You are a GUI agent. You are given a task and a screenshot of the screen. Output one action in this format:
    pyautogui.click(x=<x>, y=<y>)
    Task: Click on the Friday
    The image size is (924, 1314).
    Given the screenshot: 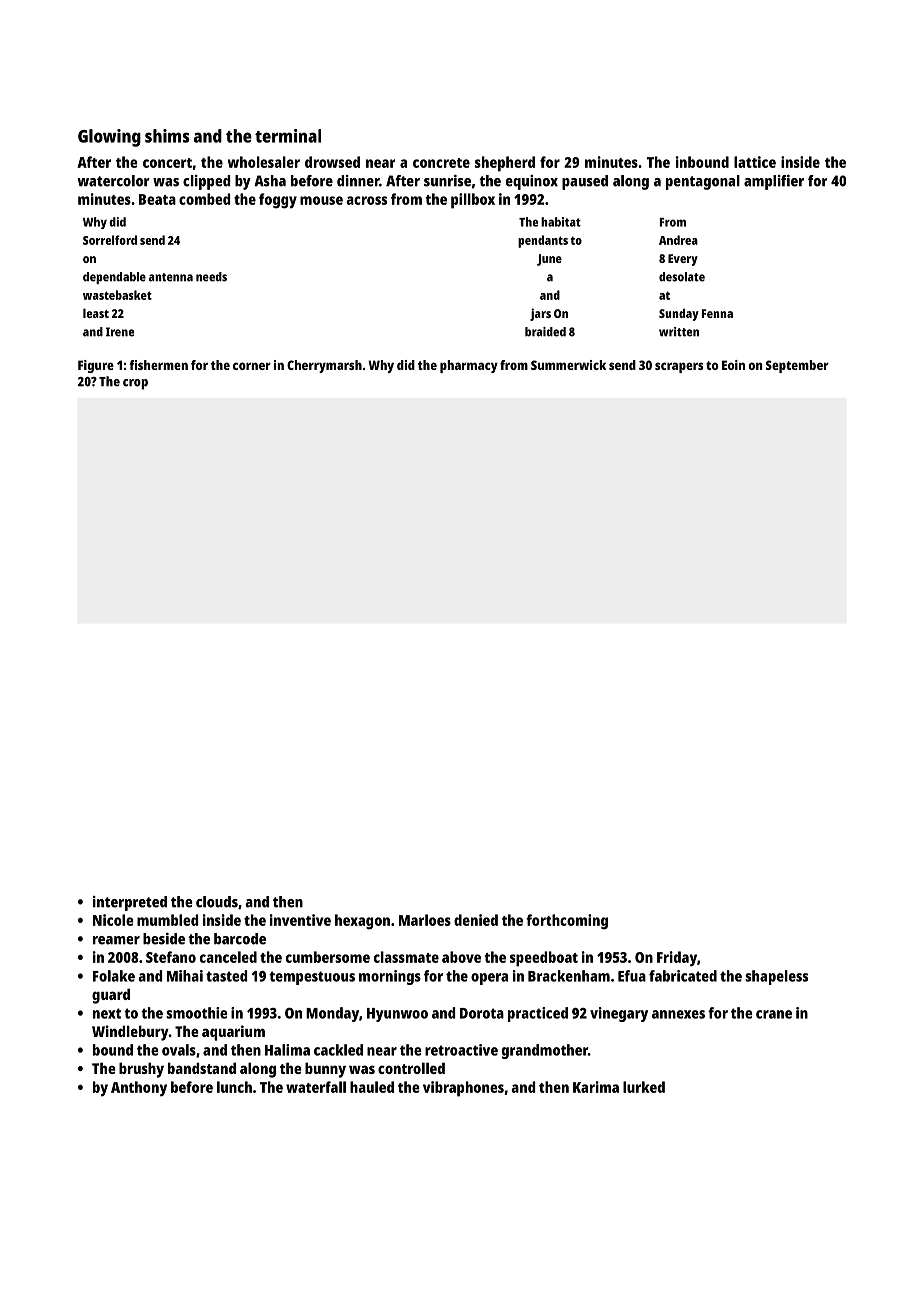 What is the action you would take?
    pyautogui.click(x=677, y=959)
